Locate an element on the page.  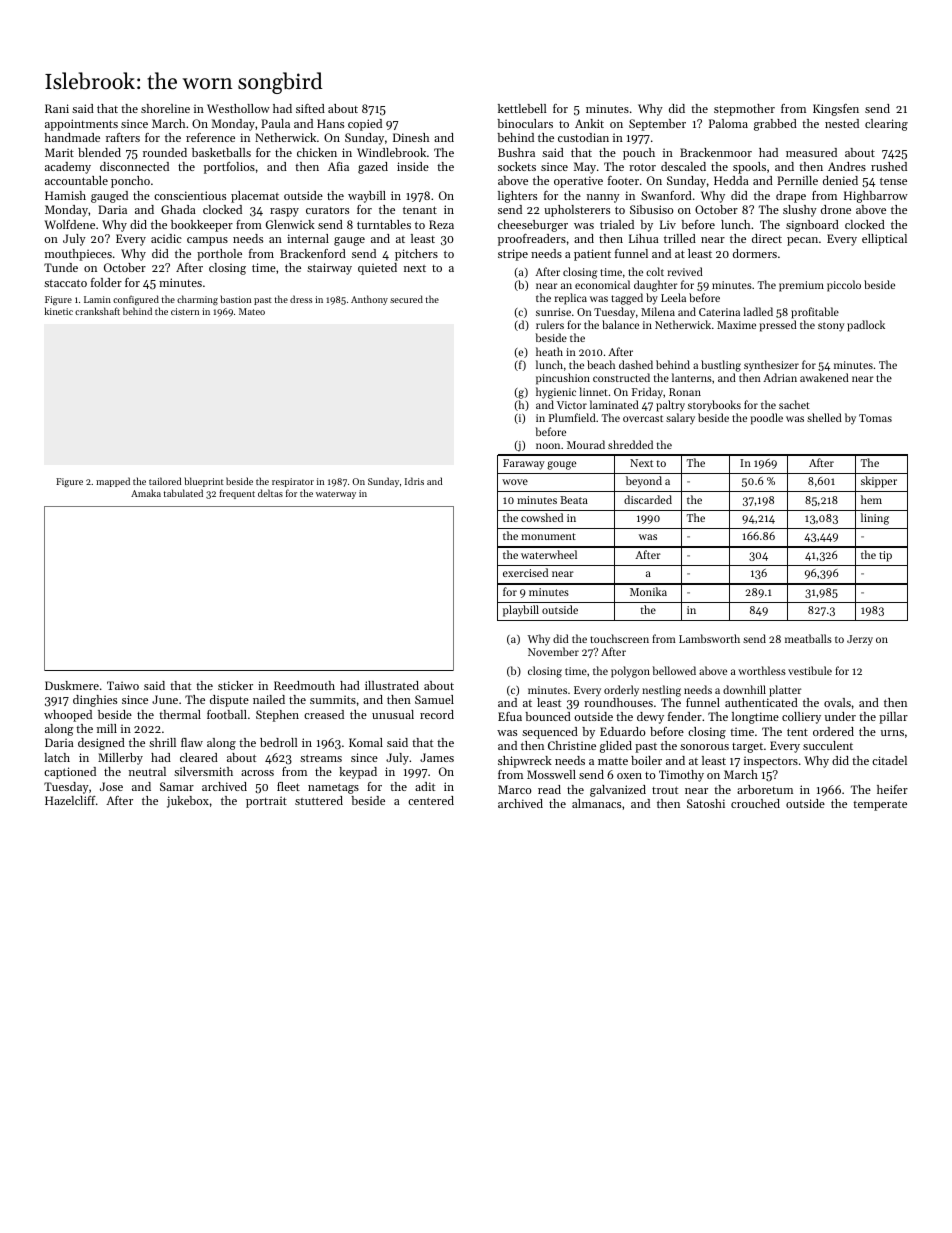
tent is located at coordinates (797, 732).
